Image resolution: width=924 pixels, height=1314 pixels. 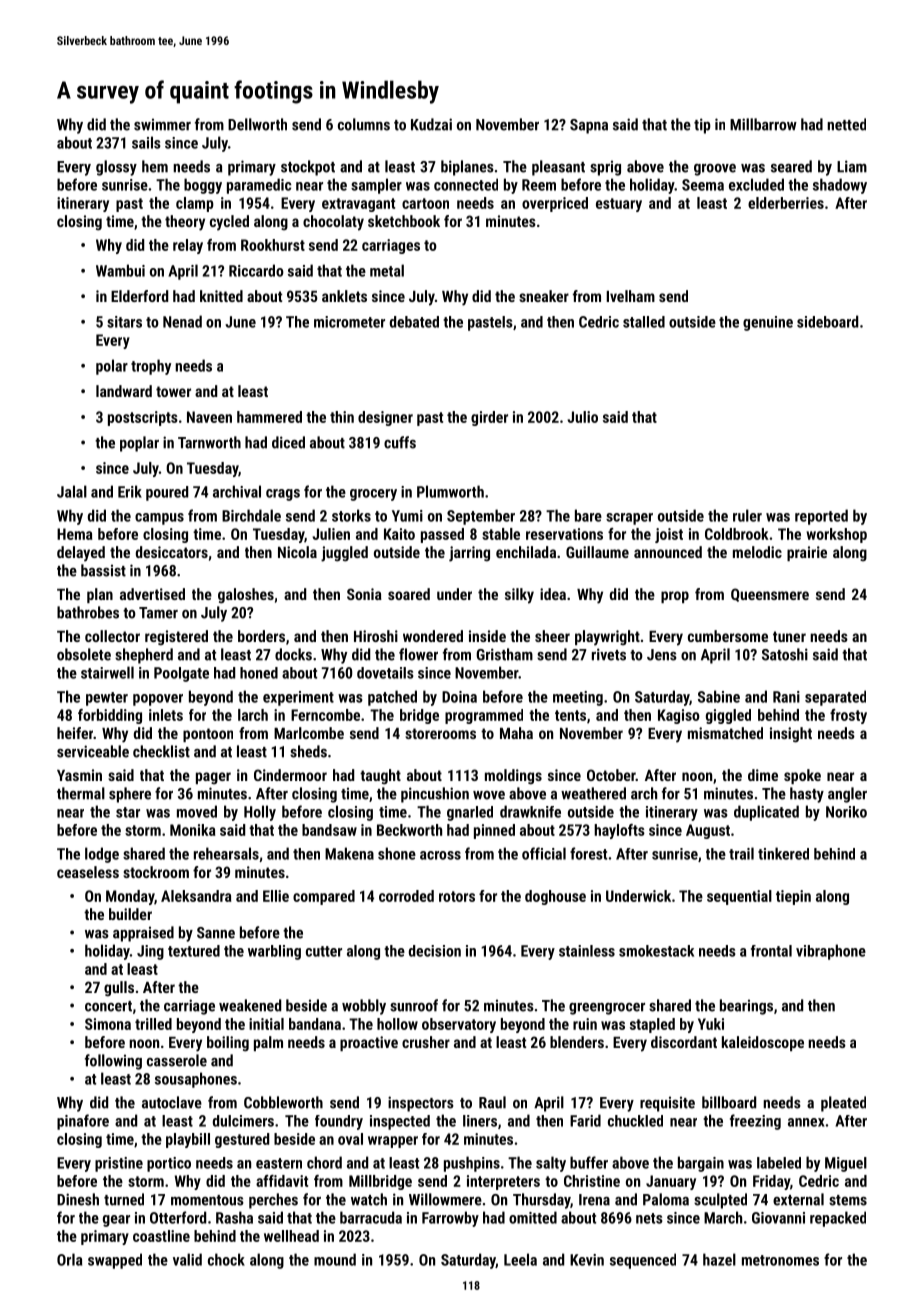 I want to click on Sapna, so click(x=589, y=126).
